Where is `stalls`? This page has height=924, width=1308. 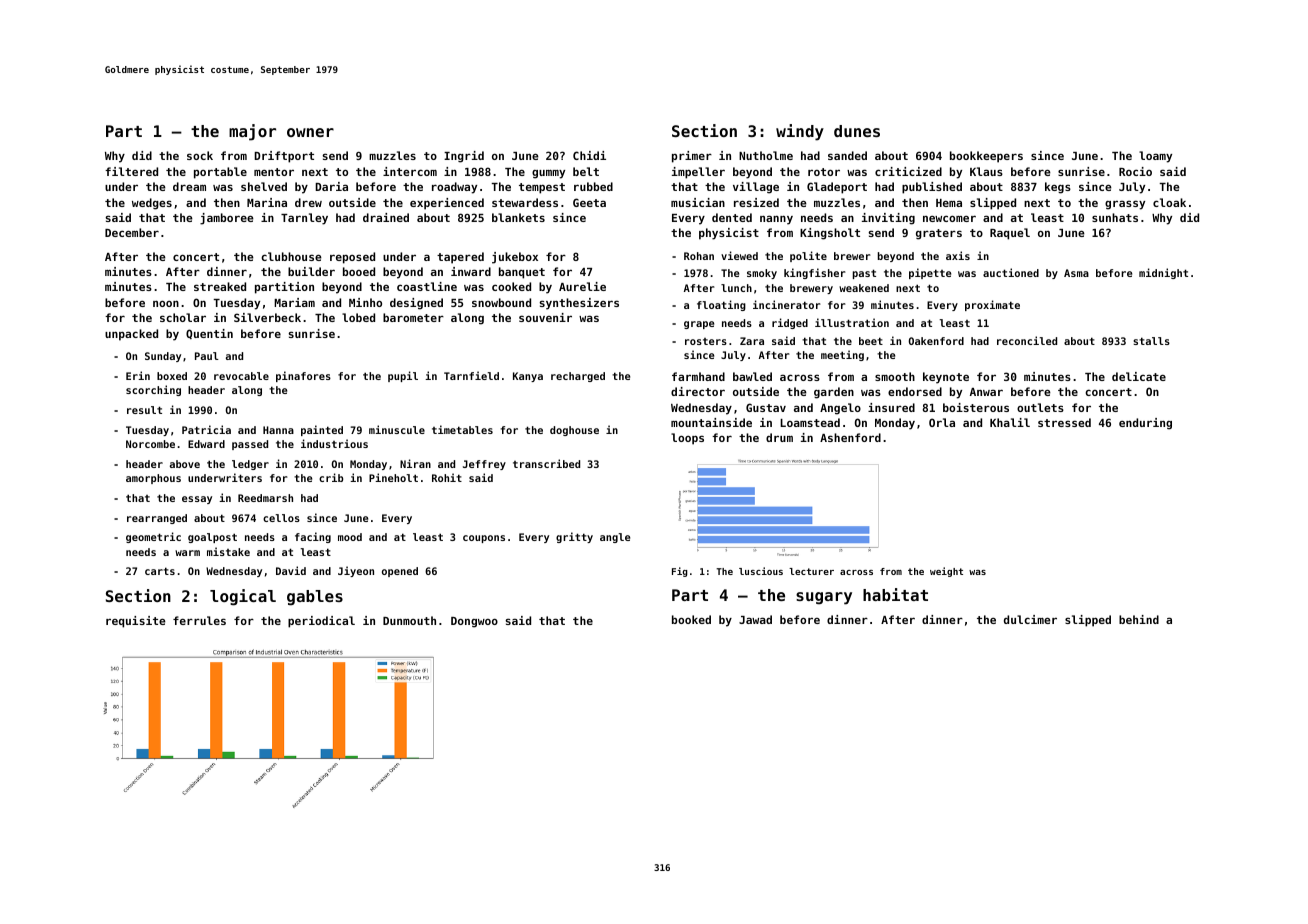
stalls is located at coordinates (1151, 341).
